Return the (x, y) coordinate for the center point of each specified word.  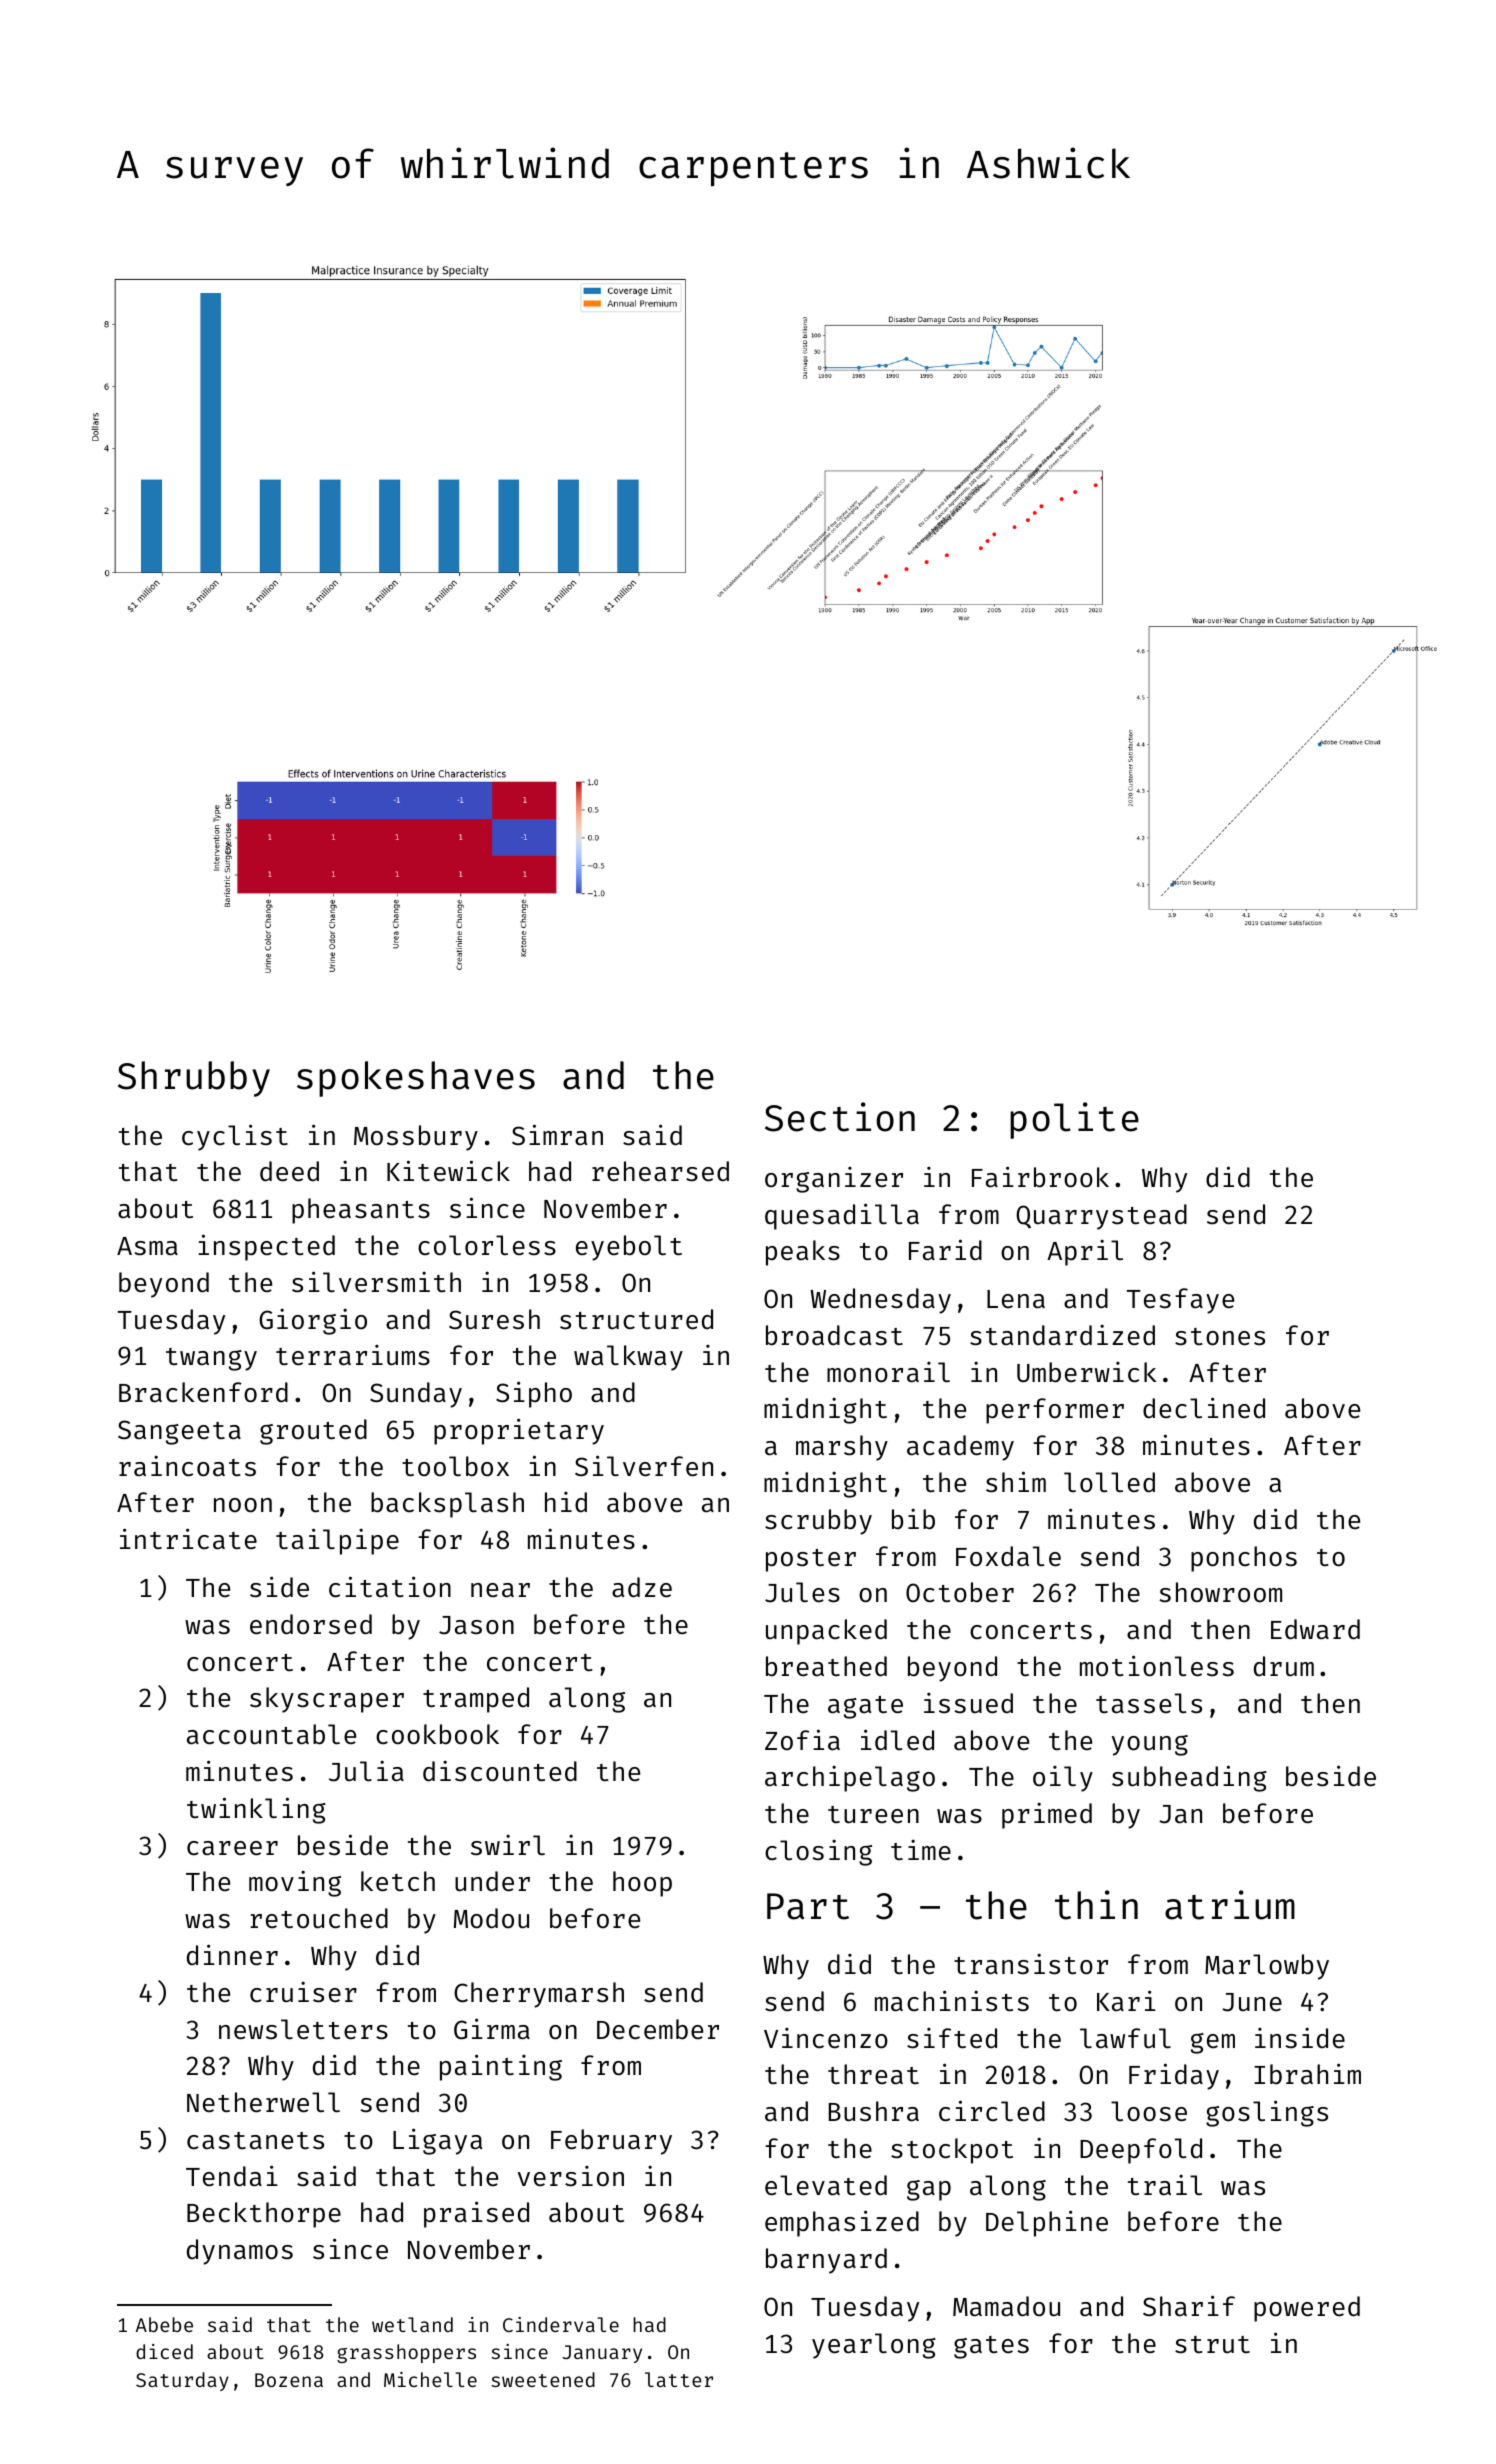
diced (164, 2351)
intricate (188, 1539)
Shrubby (194, 1079)
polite (1074, 1120)
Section (840, 1117)
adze (642, 1587)
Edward (1315, 1629)
